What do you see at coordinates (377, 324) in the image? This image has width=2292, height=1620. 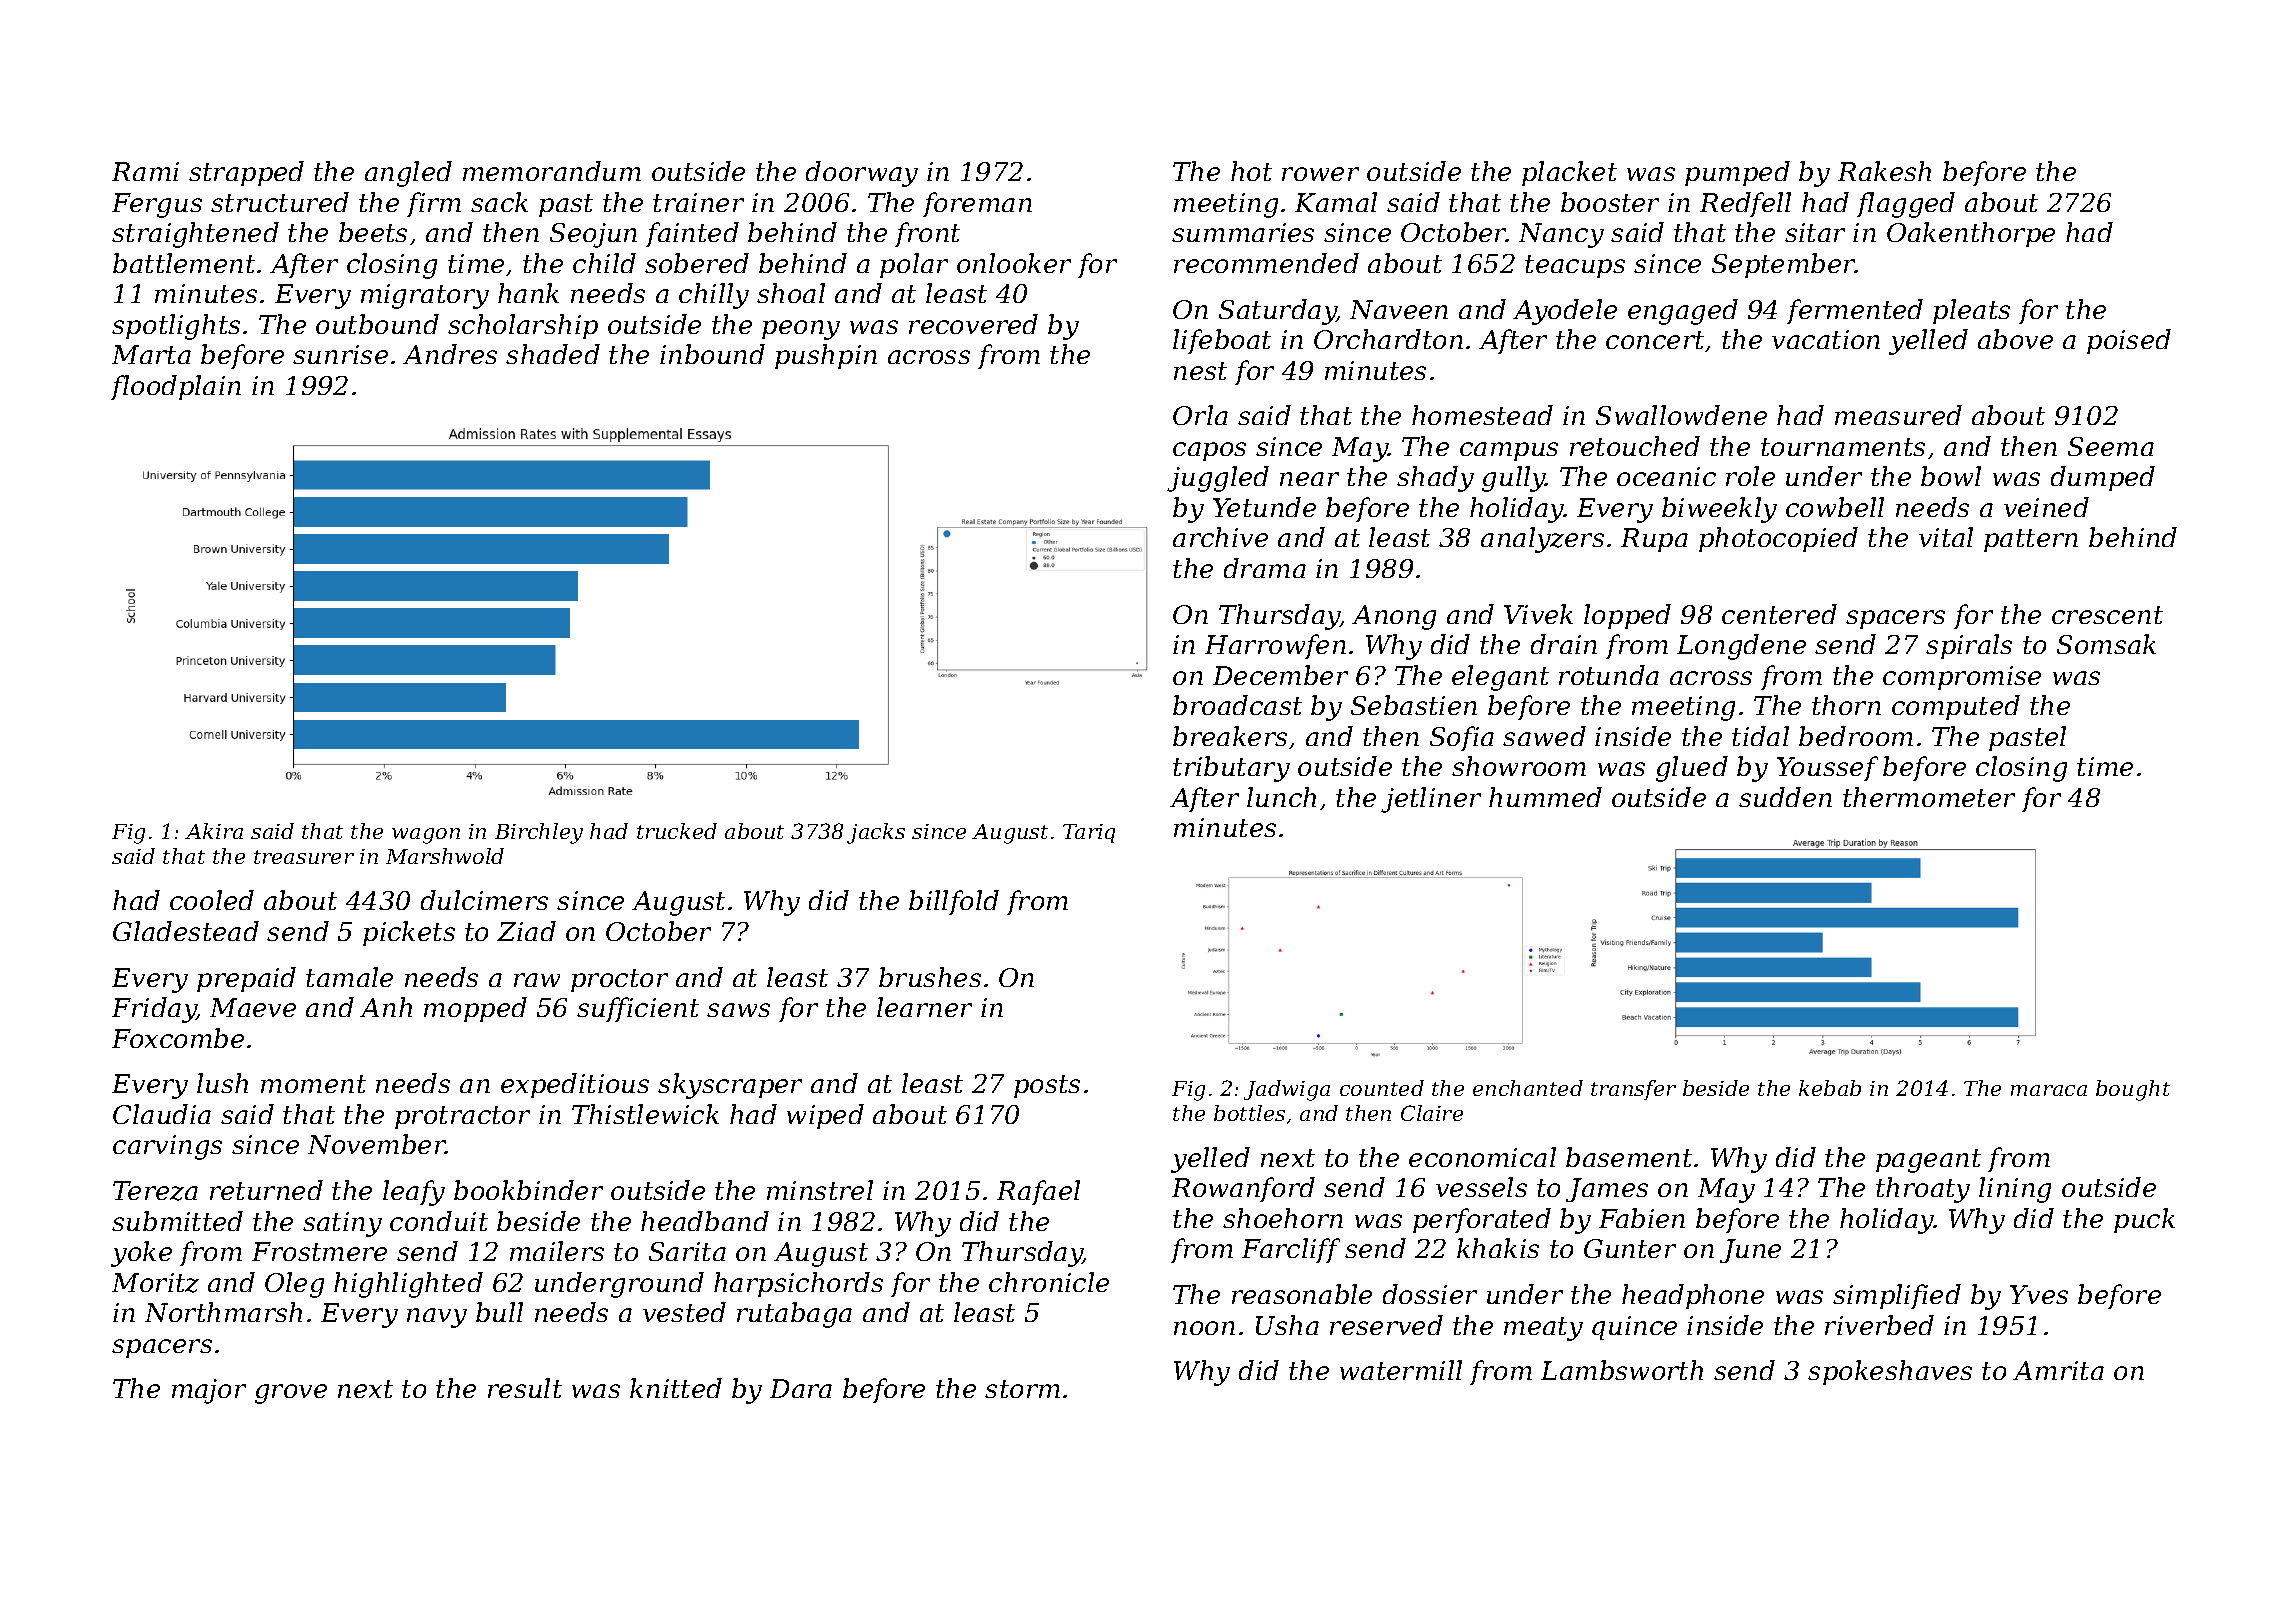 I see `outbound` at bounding box center [377, 324].
